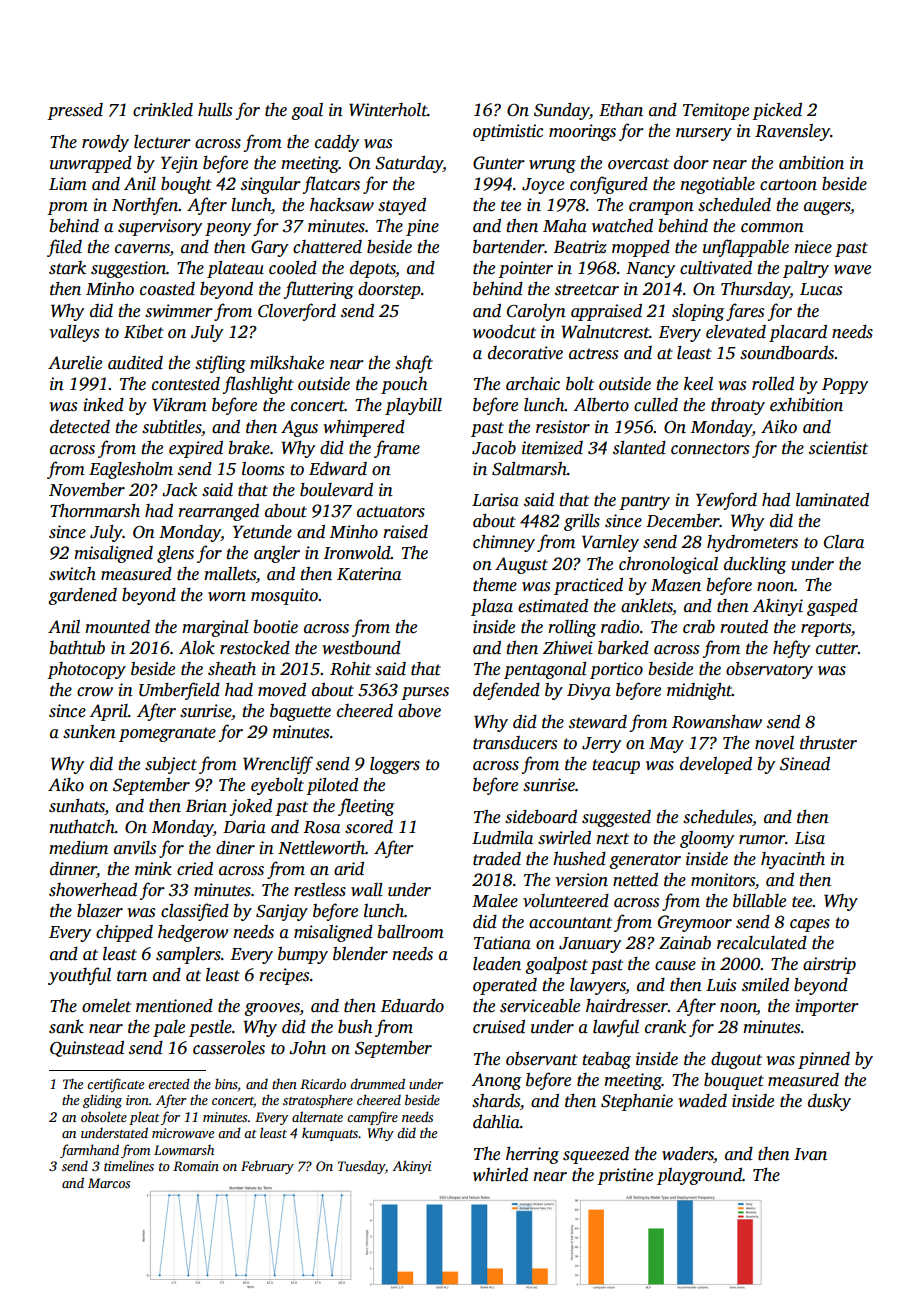 The width and height of the image is (924, 1308). Describe the element at coordinates (258, 385) in the image. I see `flashlight` at that location.
